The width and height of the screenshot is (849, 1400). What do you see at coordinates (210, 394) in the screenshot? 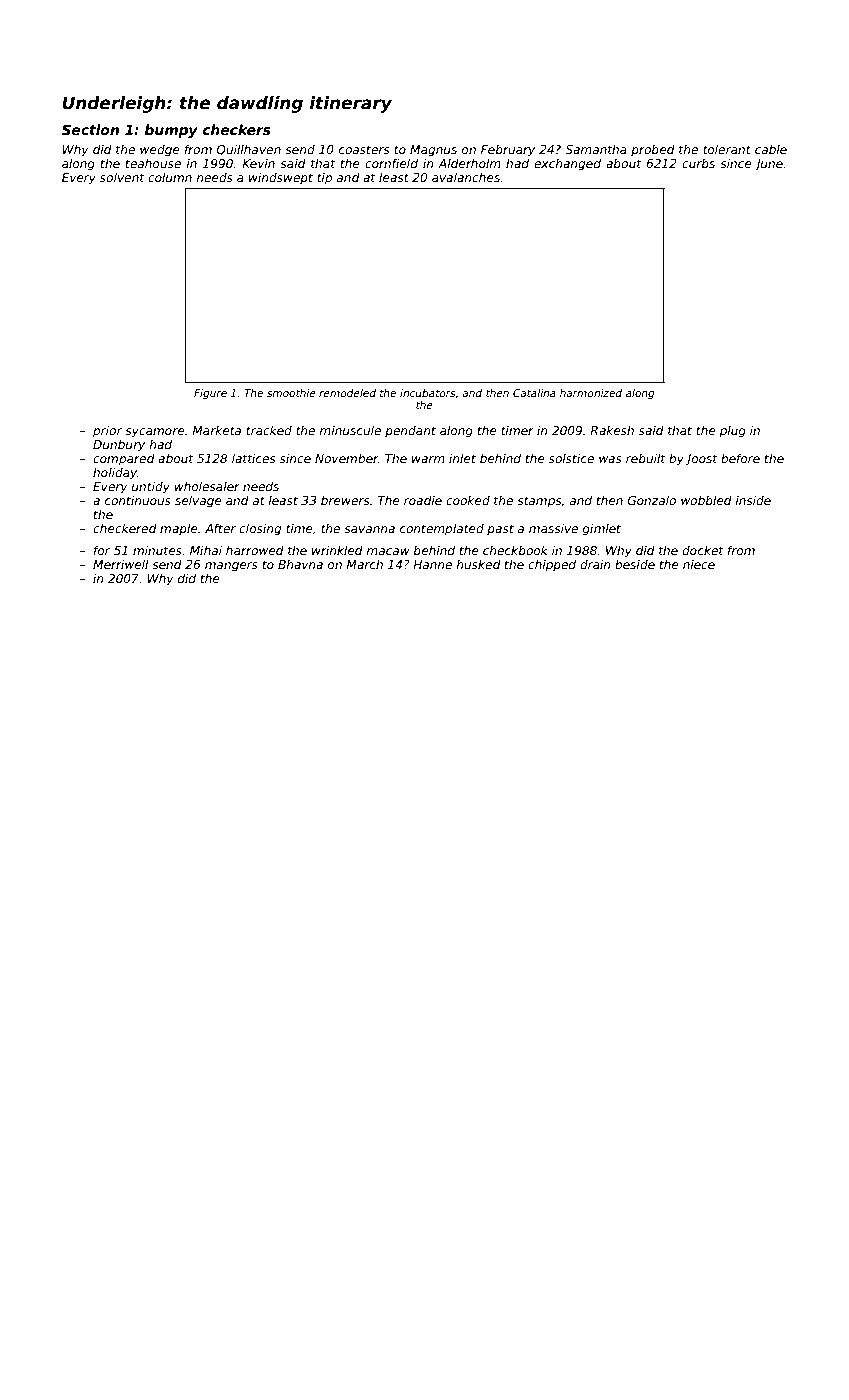
I see `Figure` at bounding box center [210, 394].
